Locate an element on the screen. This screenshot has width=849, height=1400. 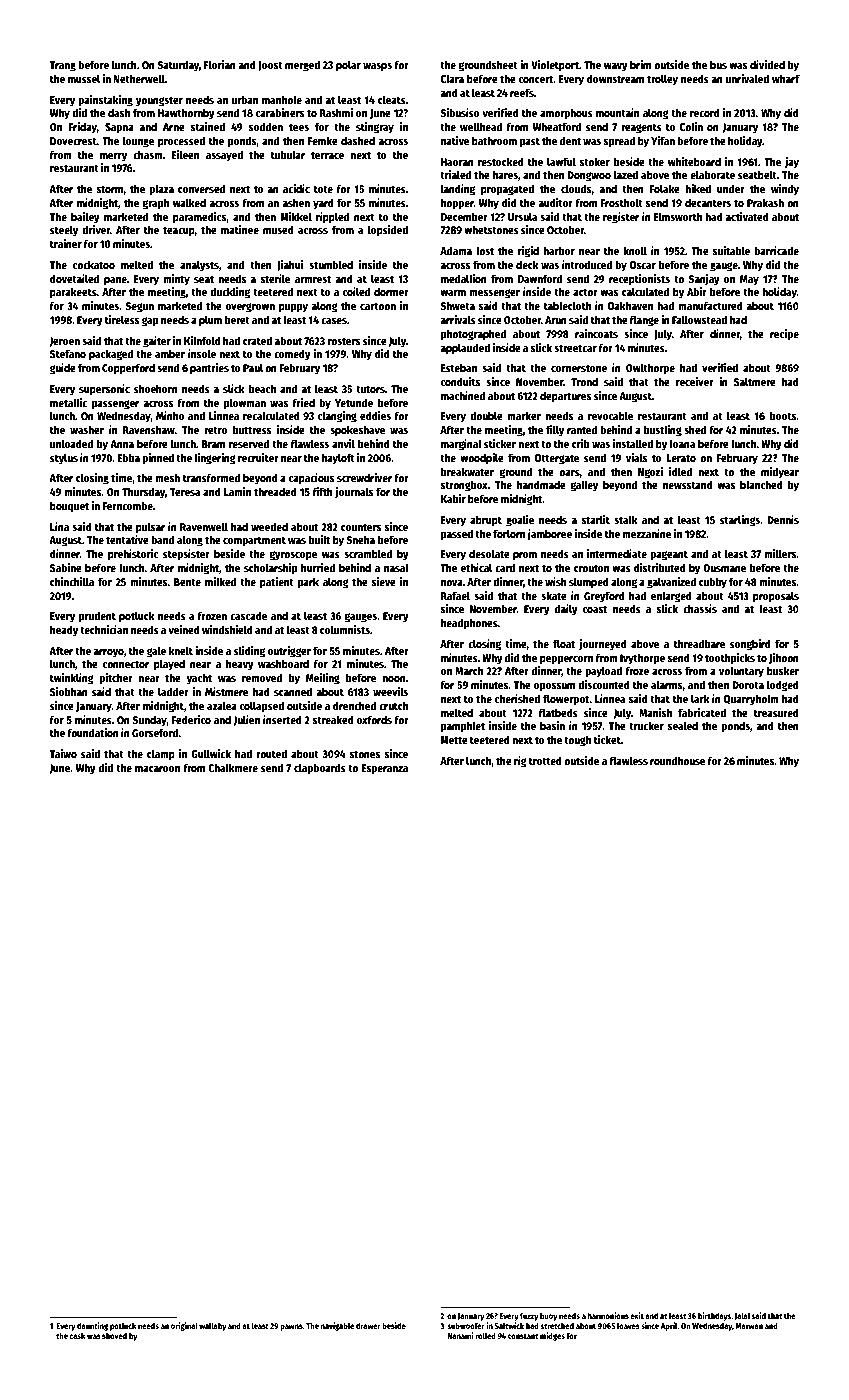
daunting is located at coordinates (92, 1326).
